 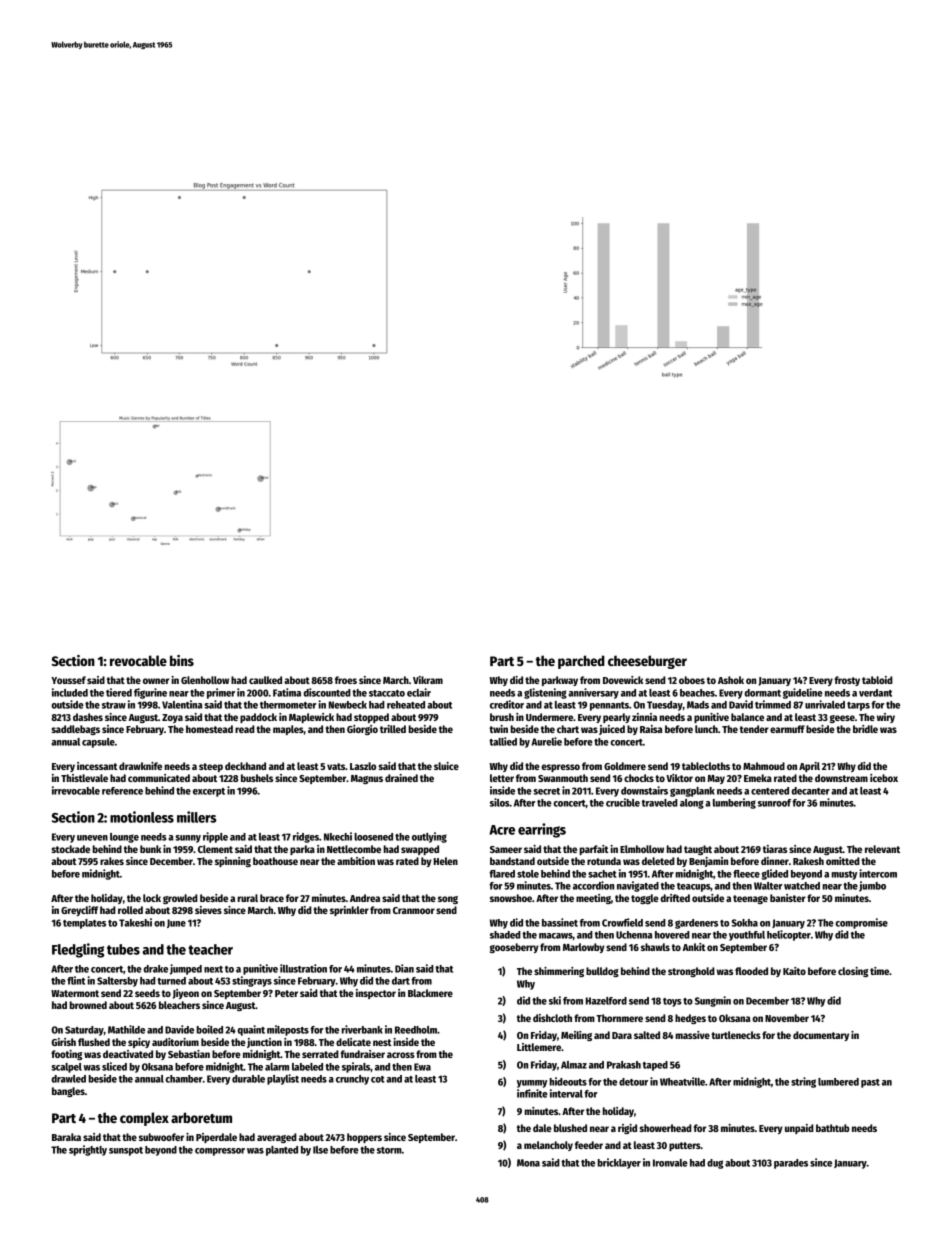 I want to click on ripple, so click(x=215, y=837).
